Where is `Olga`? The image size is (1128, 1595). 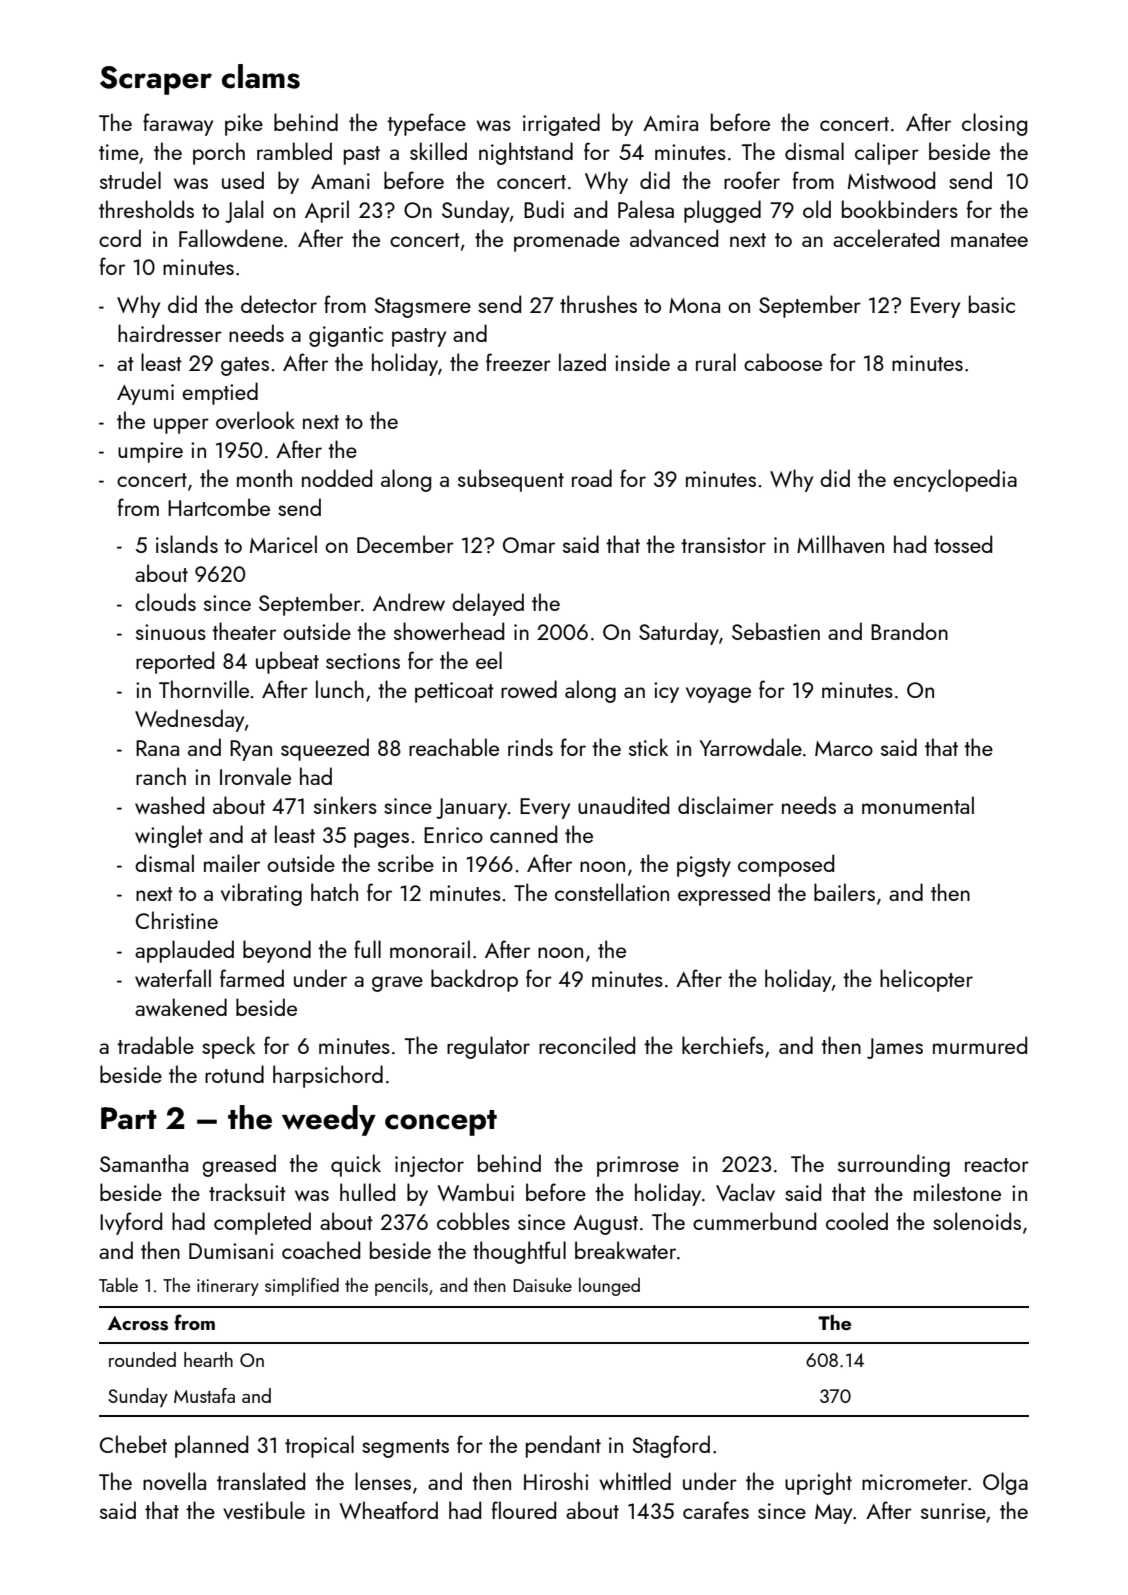
Olga is located at coordinates (1005, 1483).
